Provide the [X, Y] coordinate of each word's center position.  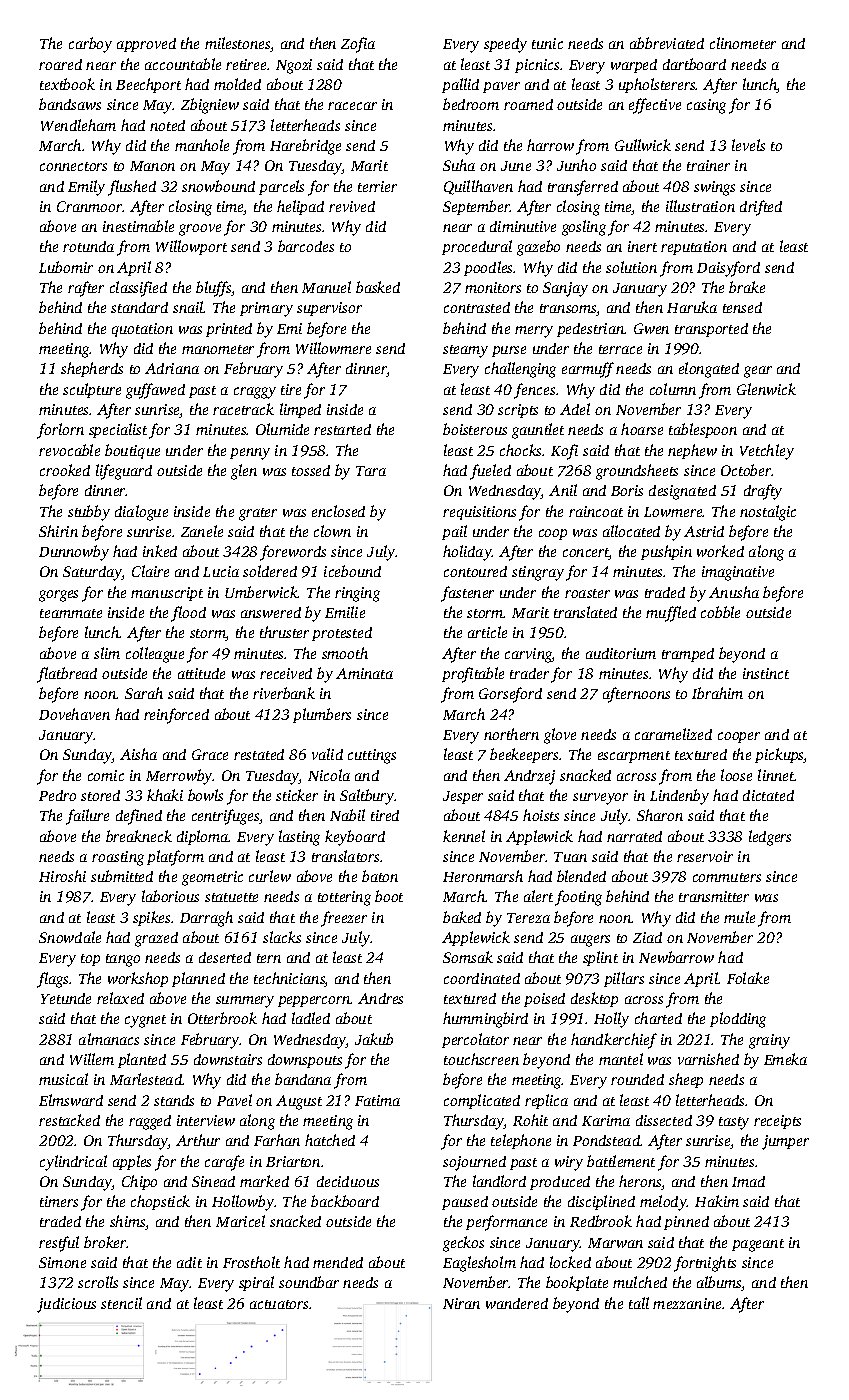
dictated [768, 795]
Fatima [377, 1100]
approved [146, 45]
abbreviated [667, 43]
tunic [547, 43]
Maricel [240, 1221]
